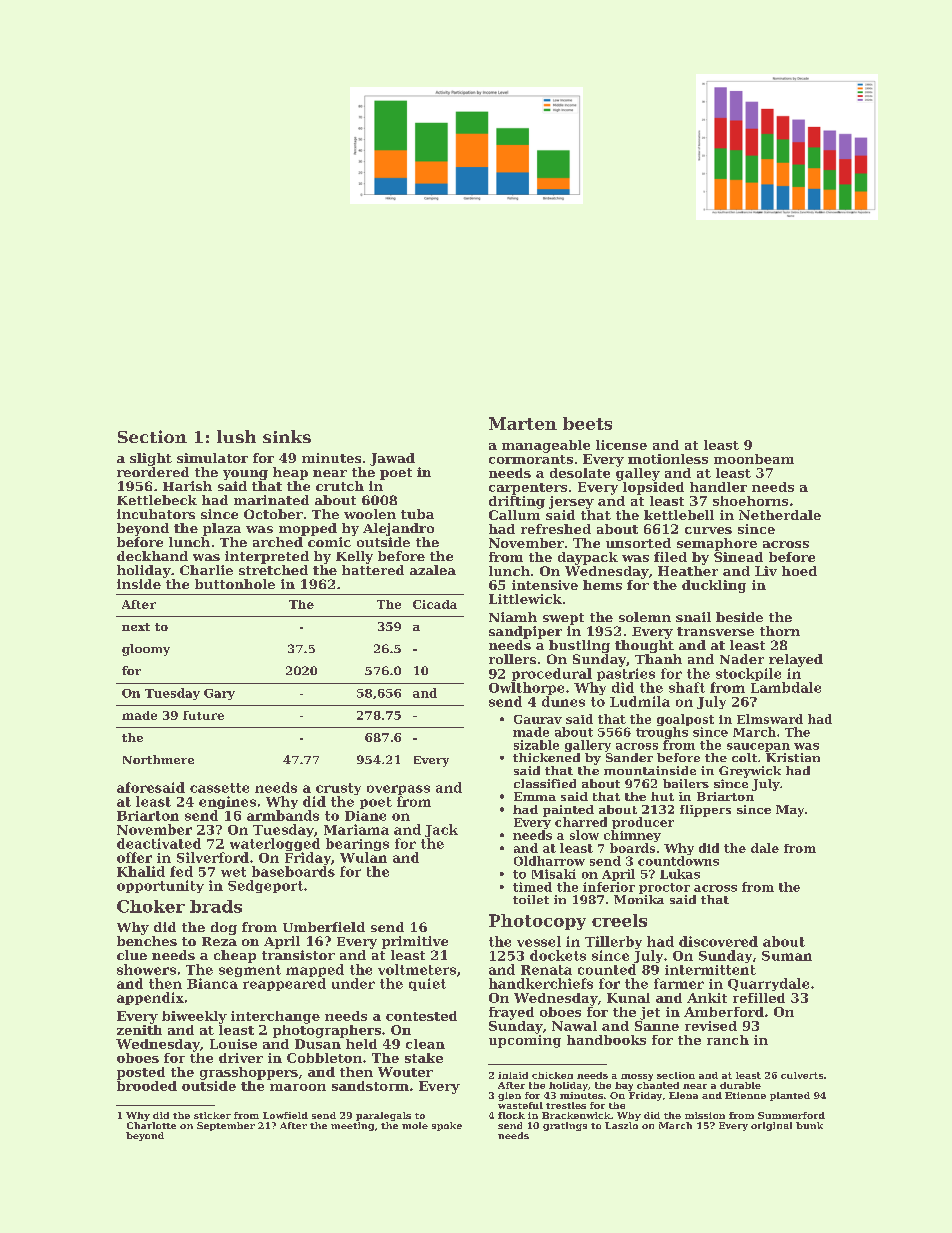  I want to click on Marten, so click(523, 423).
